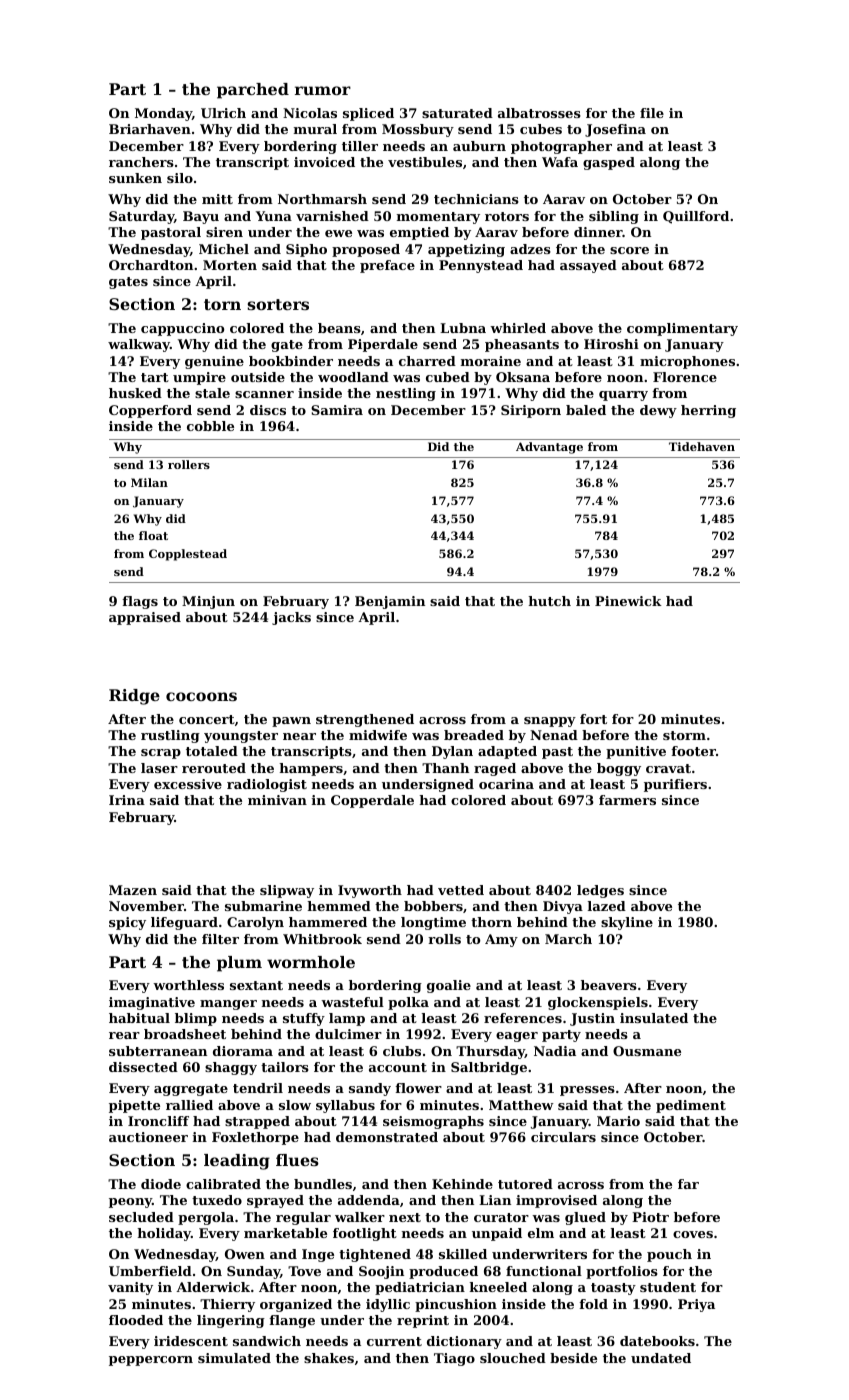 The image size is (849, 1400). What do you see at coordinates (339, 328) in the image?
I see `beans` at bounding box center [339, 328].
